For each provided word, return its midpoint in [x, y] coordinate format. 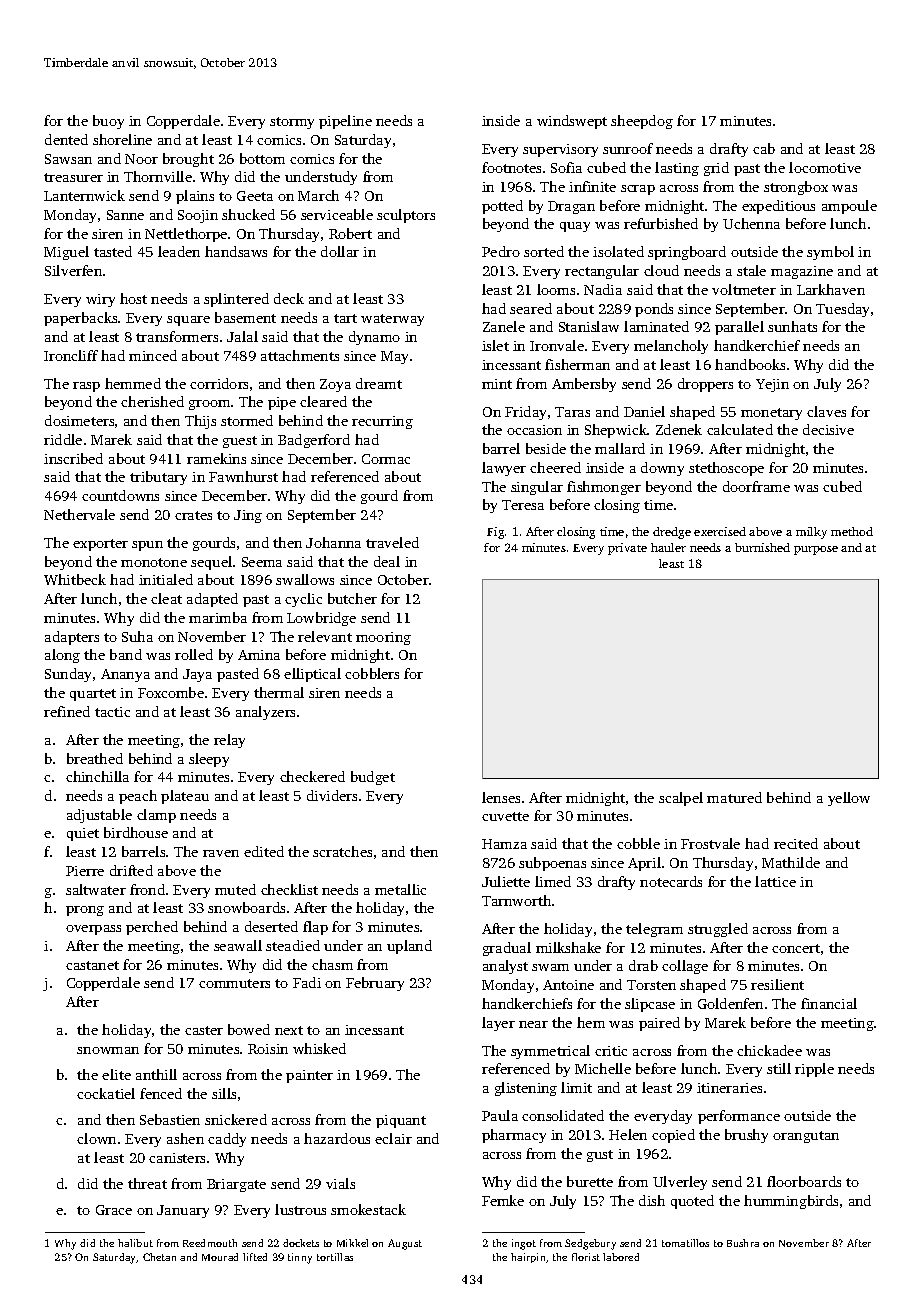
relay [229, 741]
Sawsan [68, 159]
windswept [572, 122]
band [126, 654]
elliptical [312, 675]
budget [373, 778]
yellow [849, 799]
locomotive [825, 167]
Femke [503, 1200]
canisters [177, 1158]
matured [734, 797]
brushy [746, 1136]
